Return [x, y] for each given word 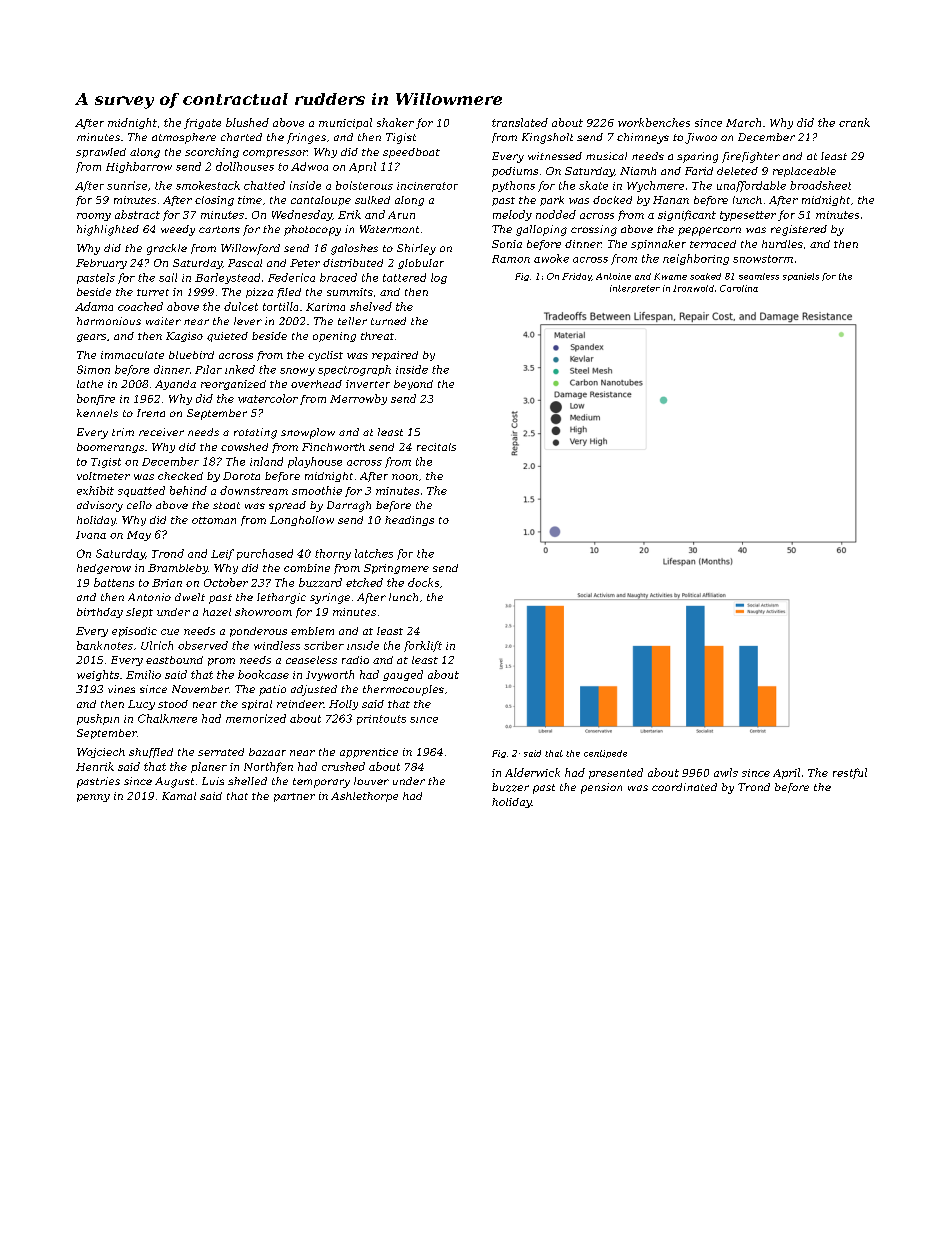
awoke [551, 258]
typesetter [748, 216]
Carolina [739, 288]
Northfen [268, 767]
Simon [93, 369]
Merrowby [358, 399]
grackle [167, 249]
